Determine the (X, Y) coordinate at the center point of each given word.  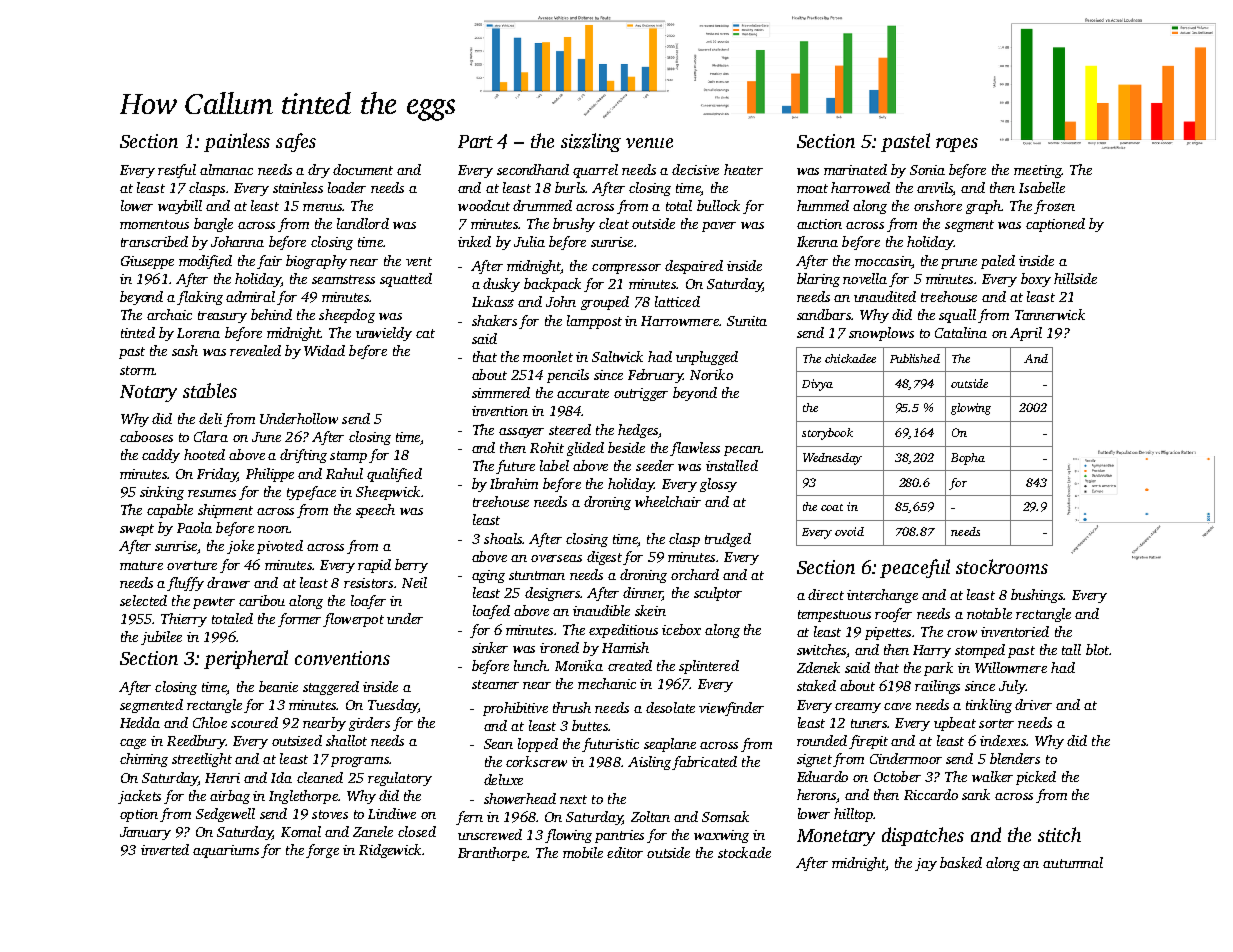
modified (205, 262)
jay (926, 864)
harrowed (860, 187)
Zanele (373, 831)
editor (625, 852)
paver (719, 227)
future (515, 467)
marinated (855, 169)
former (299, 620)
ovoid (849, 531)
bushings (1037, 596)
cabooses (146, 436)
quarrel (595, 171)
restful (177, 171)
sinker (490, 647)
